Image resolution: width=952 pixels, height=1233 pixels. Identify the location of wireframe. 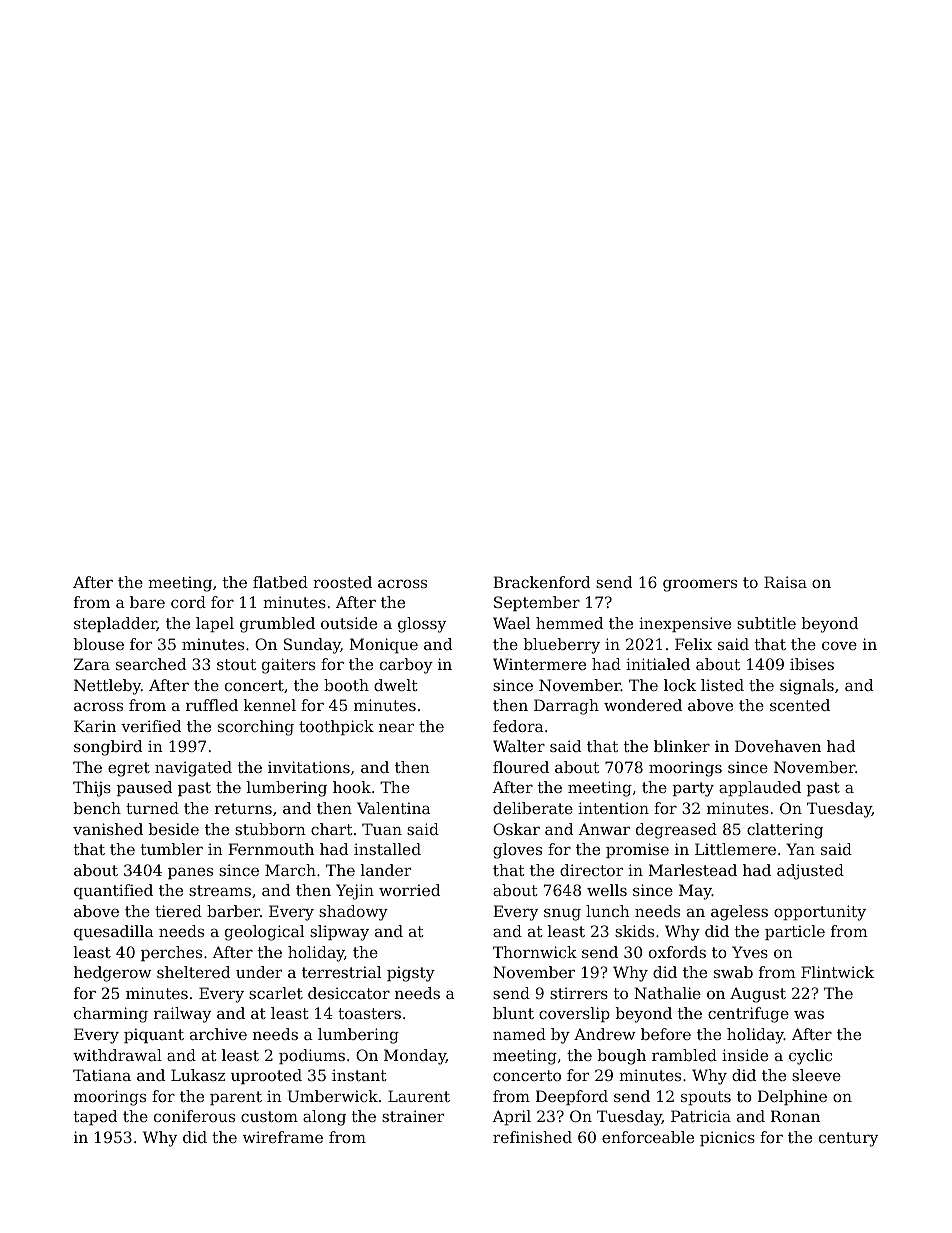
(283, 1137).
